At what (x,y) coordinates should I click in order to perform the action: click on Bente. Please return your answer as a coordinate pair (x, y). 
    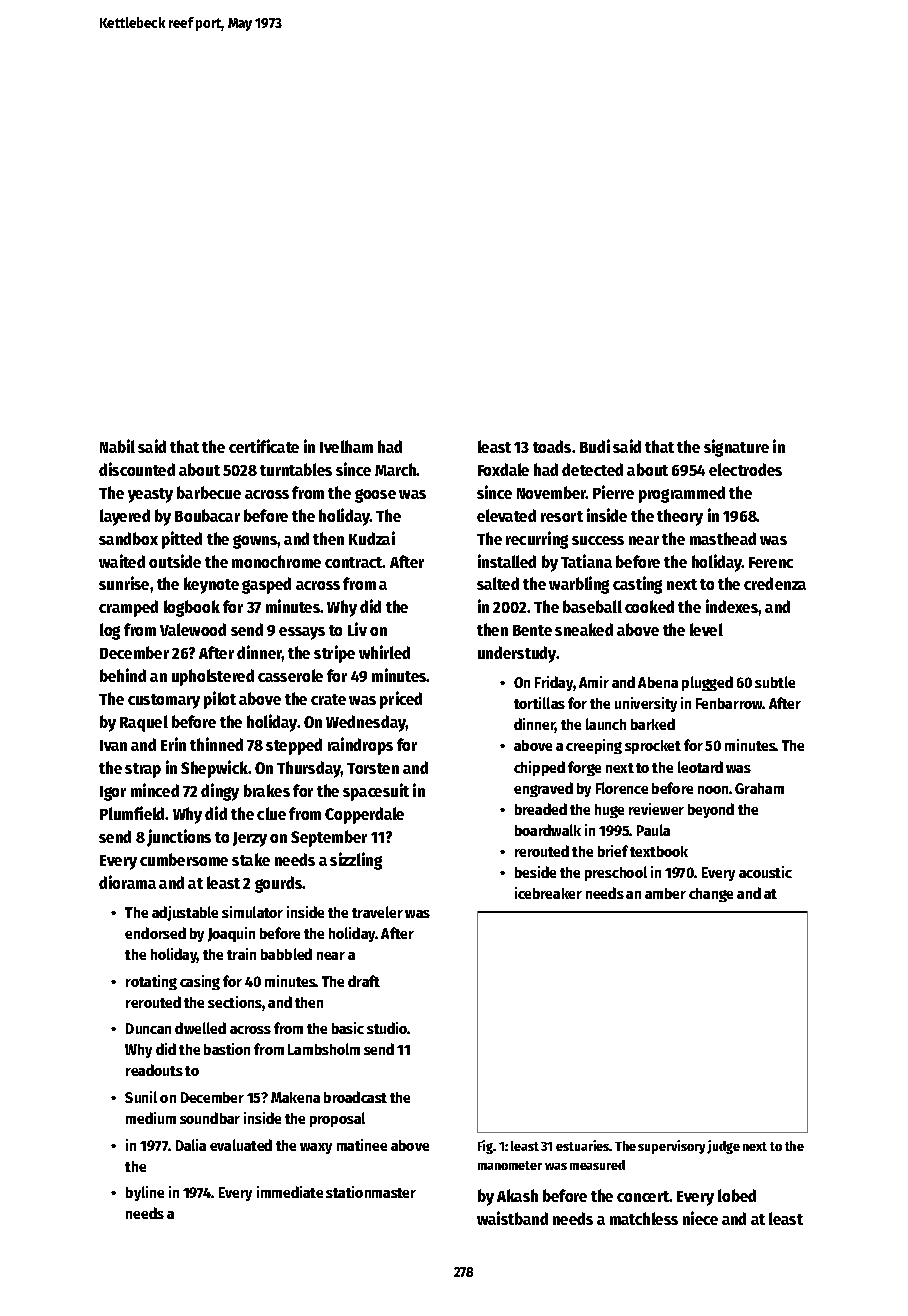
    Looking at the image, I should click on (532, 630).
